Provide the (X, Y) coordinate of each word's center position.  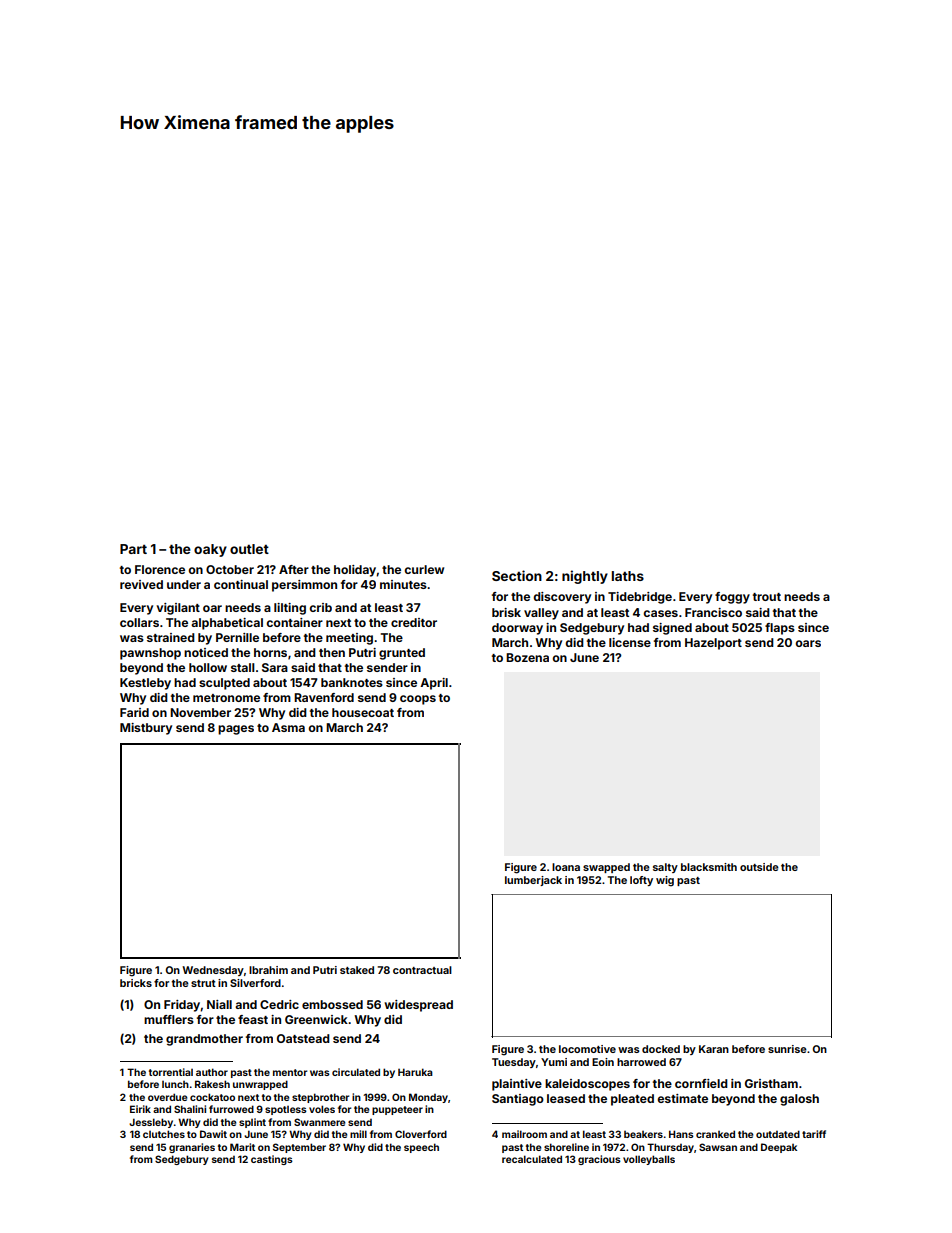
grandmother (204, 1040)
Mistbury (146, 729)
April (434, 684)
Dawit (213, 1134)
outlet (249, 549)
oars (808, 643)
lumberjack (533, 881)
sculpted (224, 684)
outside (759, 867)
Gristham (771, 1083)
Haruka (415, 1072)
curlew (424, 569)
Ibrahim (268, 970)
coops (418, 700)
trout (767, 597)
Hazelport (713, 644)
